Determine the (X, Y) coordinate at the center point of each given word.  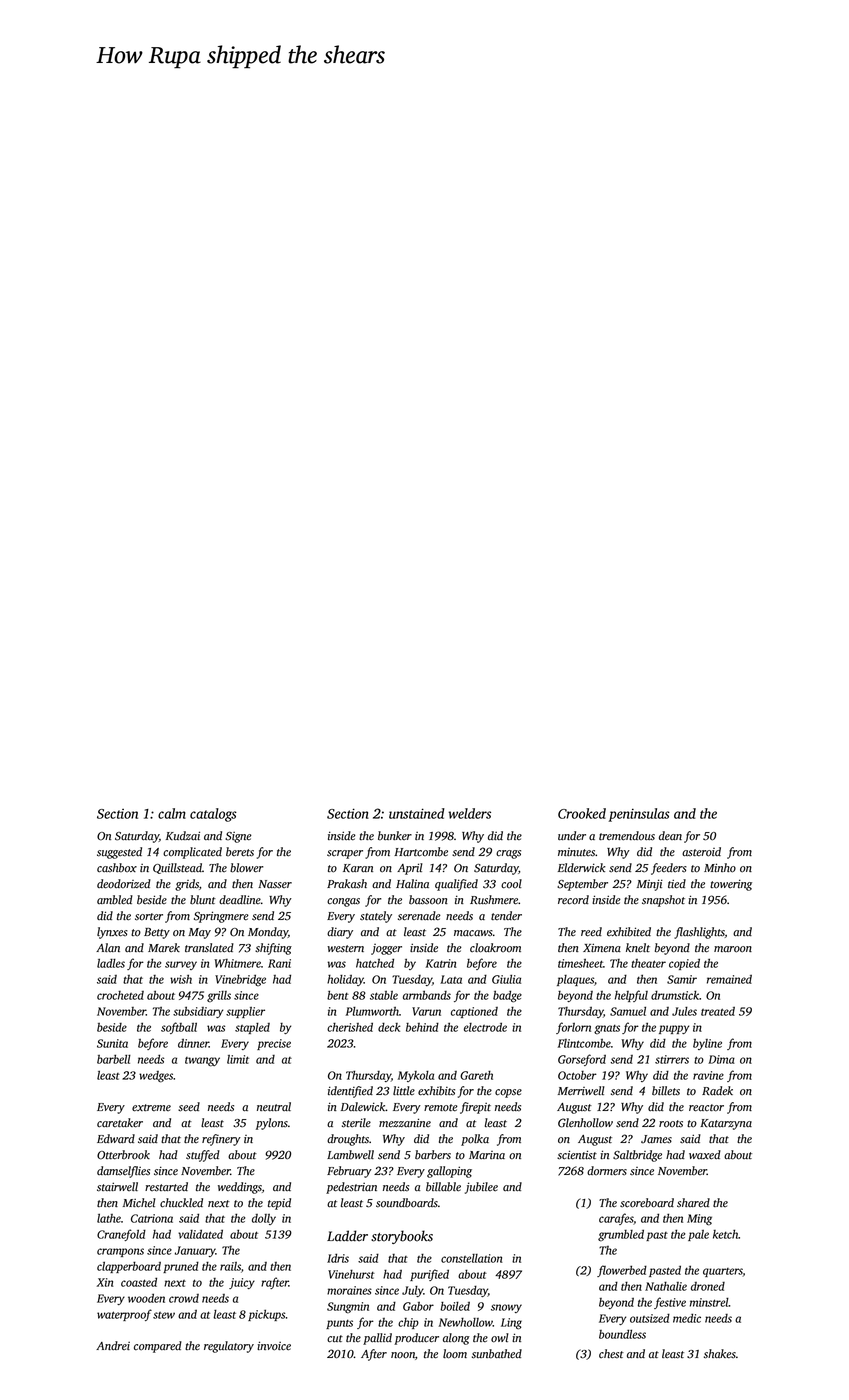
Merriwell (581, 1091)
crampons (120, 1252)
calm (172, 813)
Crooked (582, 813)
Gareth (476, 1075)
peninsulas (639, 815)
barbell (114, 1059)
